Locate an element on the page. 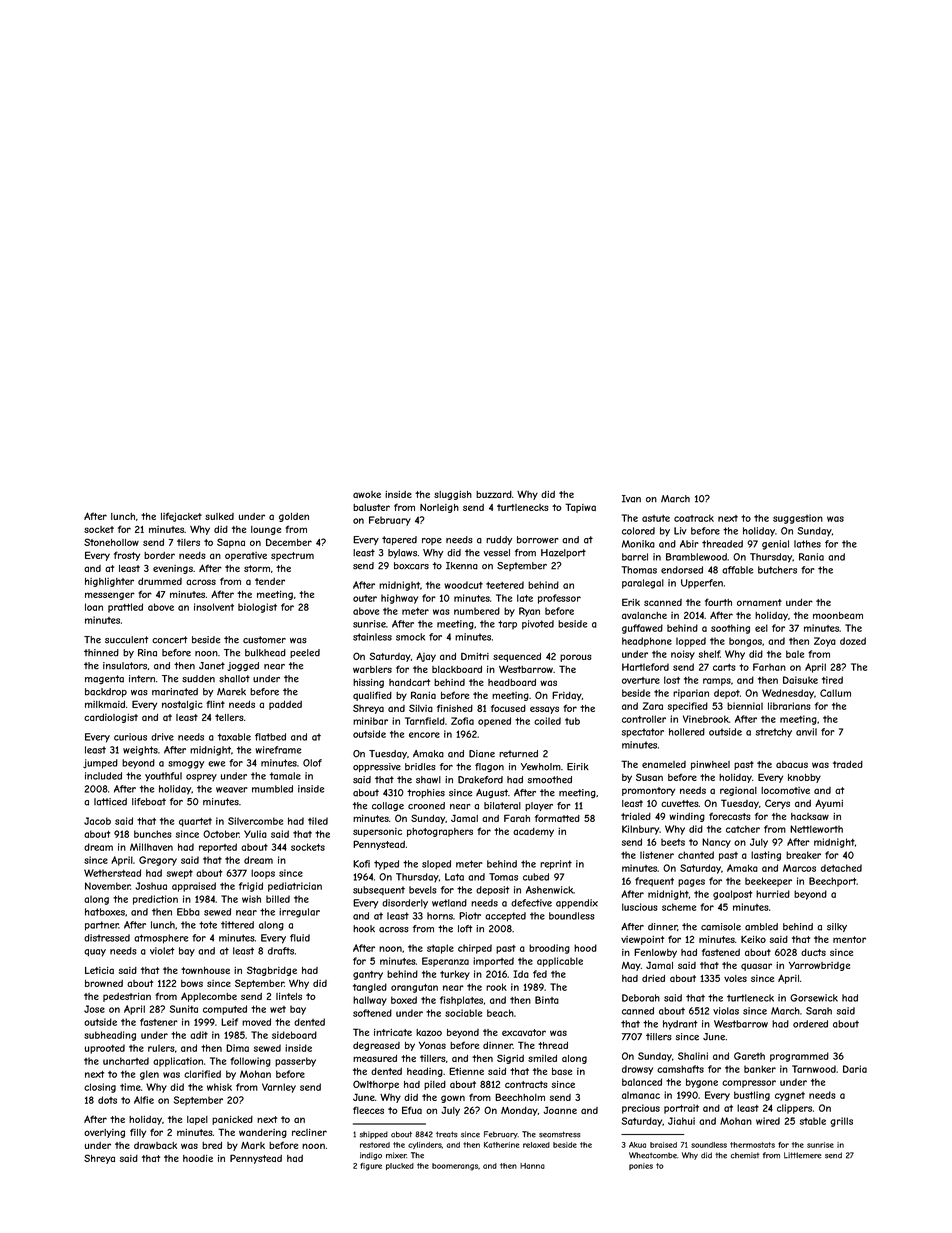  Yulia is located at coordinates (255, 834).
